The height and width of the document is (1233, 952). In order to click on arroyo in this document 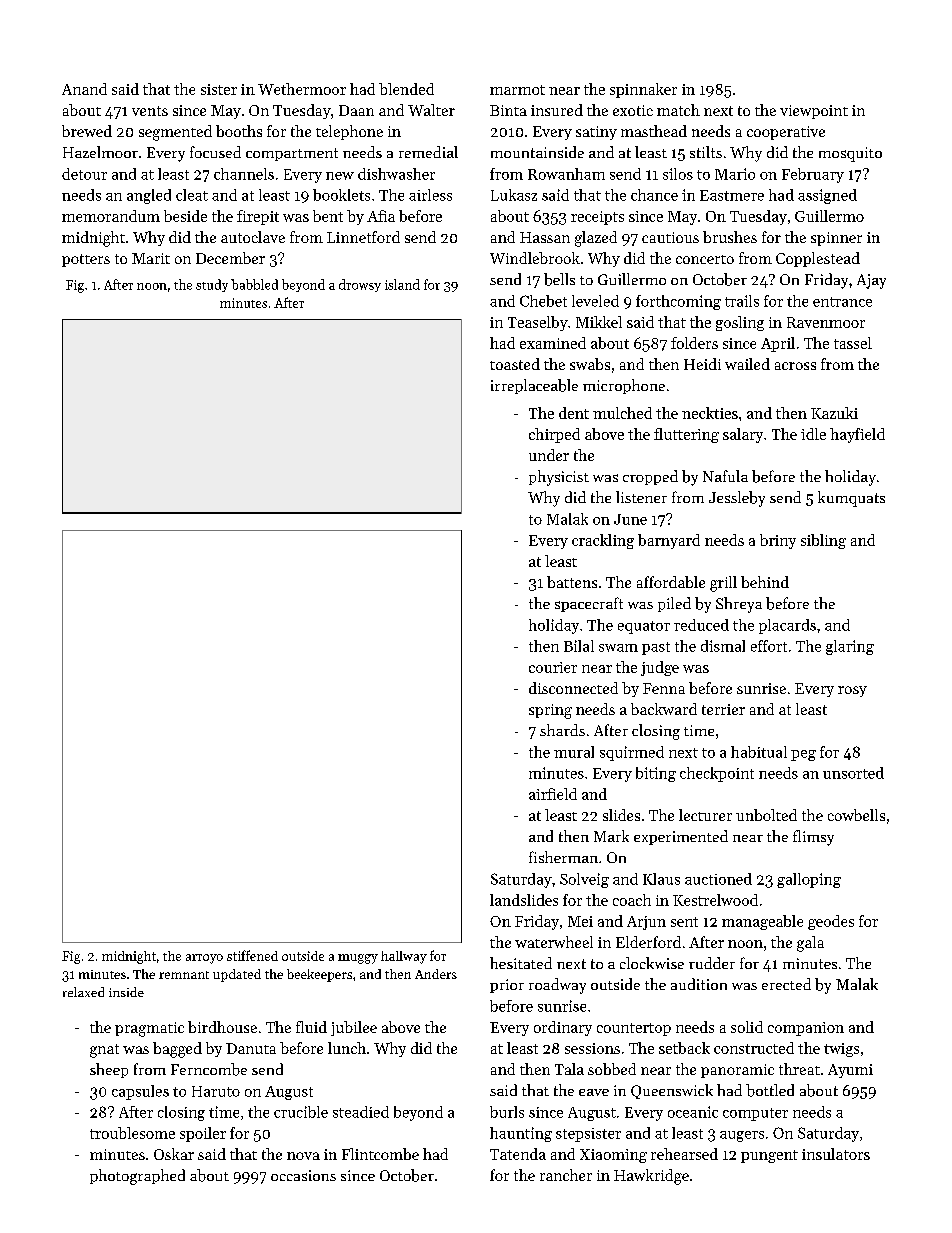, I will do `click(204, 959)`.
